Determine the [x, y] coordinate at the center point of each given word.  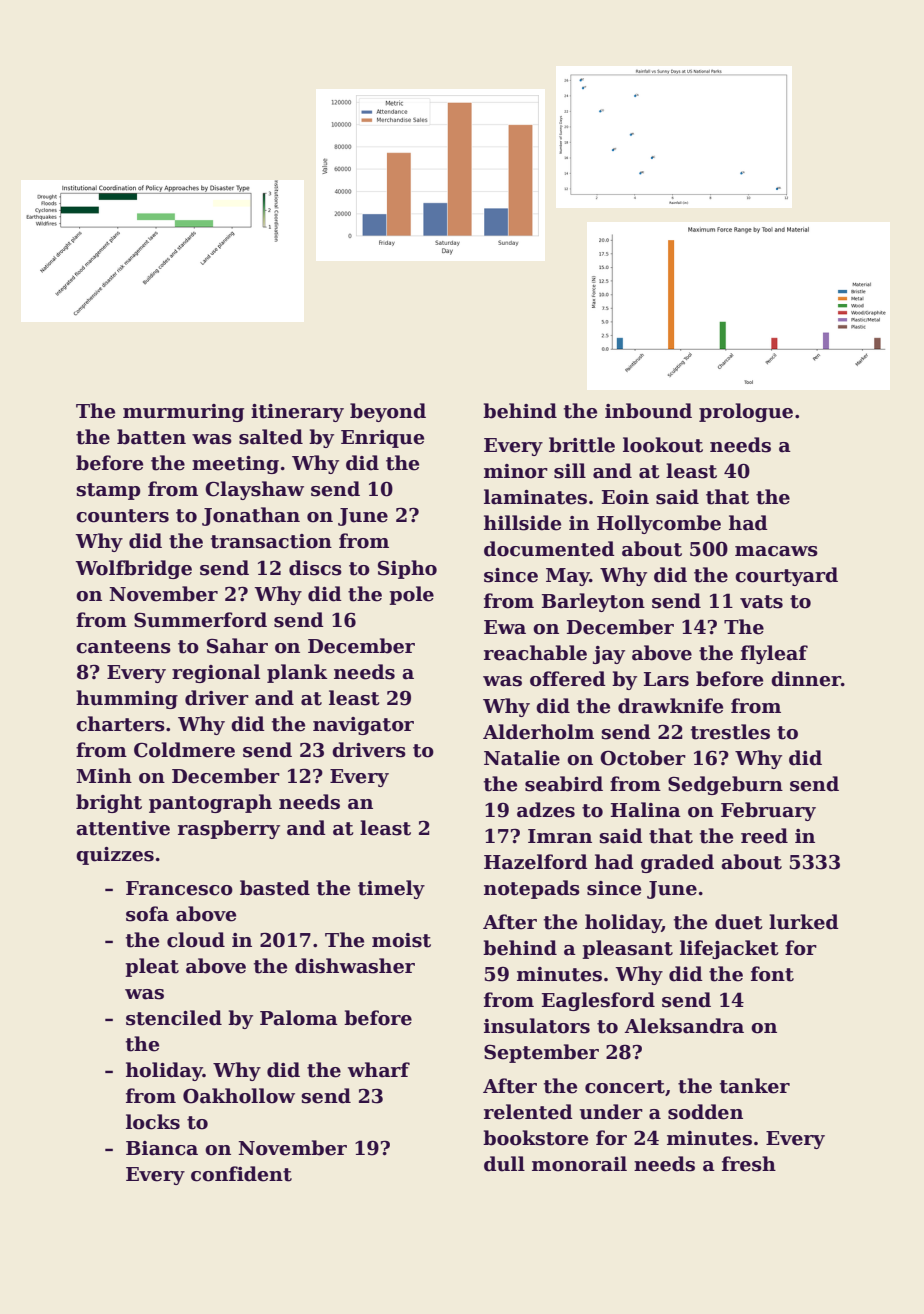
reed [764, 836]
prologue [746, 412]
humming [127, 699]
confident [241, 1174]
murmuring [183, 413]
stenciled [174, 1018]
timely [391, 889]
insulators [537, 1026]
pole [411, 595]
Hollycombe [659, 524]
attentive [123, 828]
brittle [582, 445]
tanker [755, 1086]
